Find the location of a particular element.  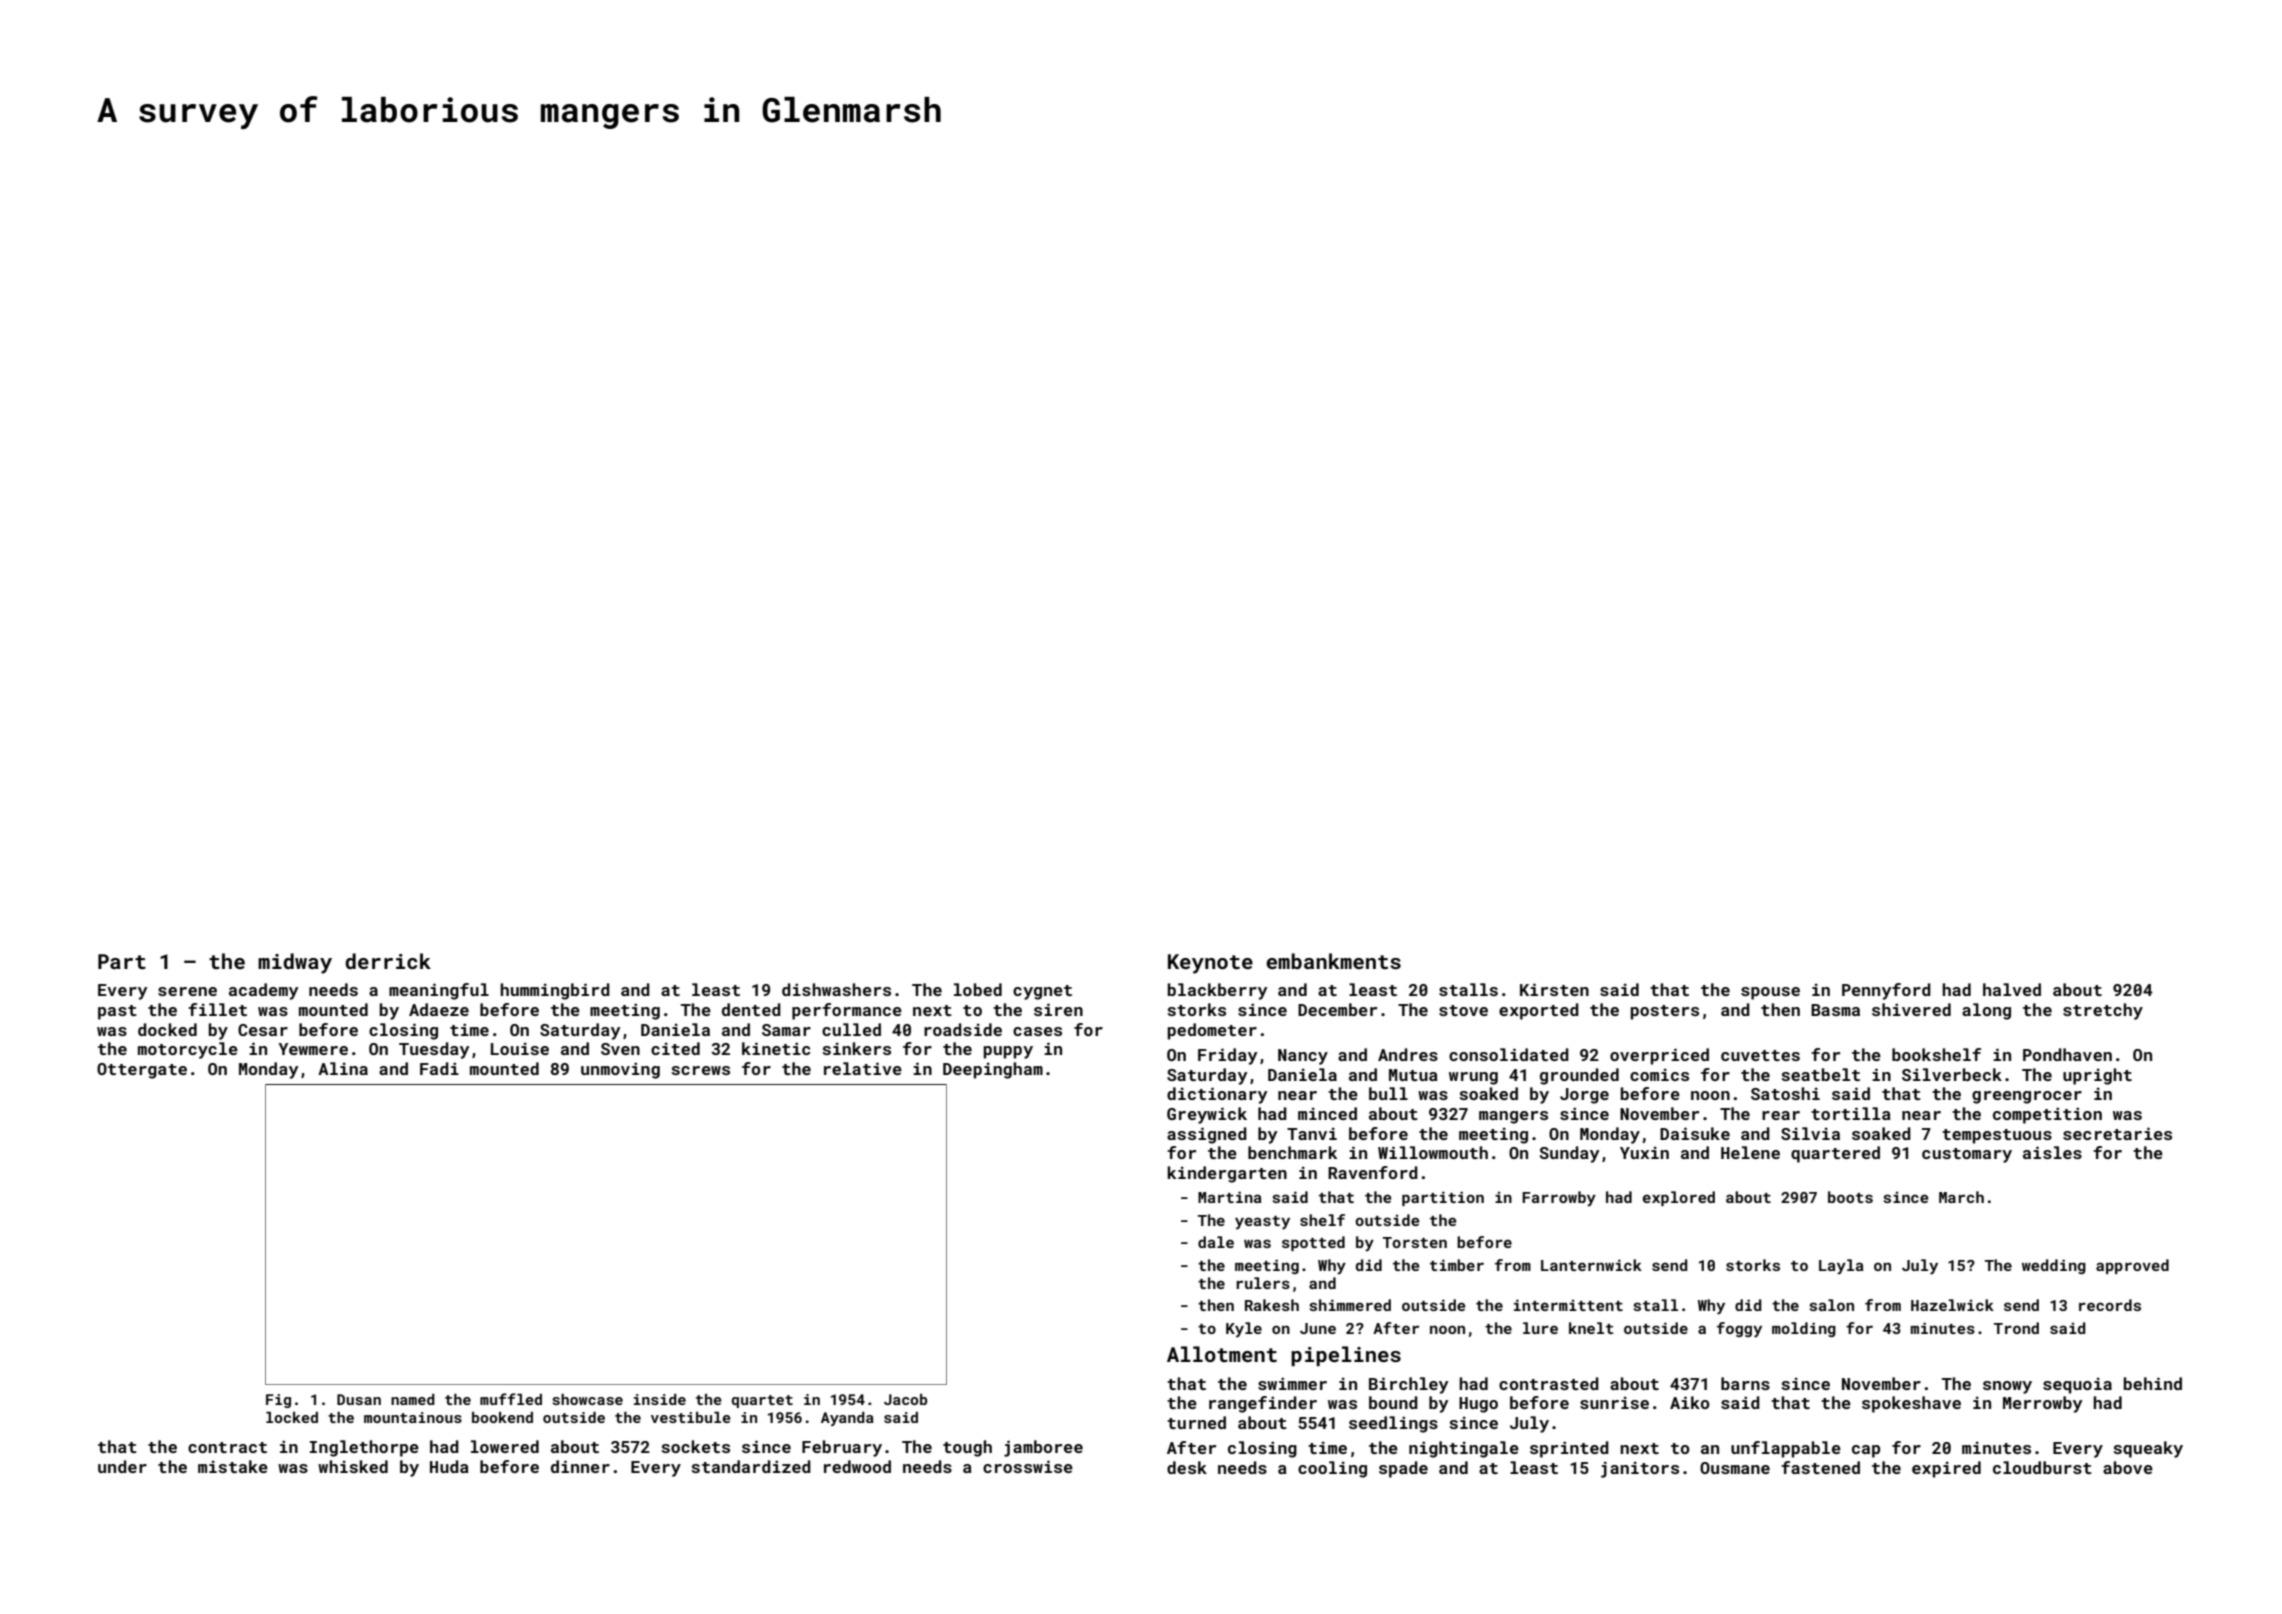

Louise is located at coordinates (520, 1048).
